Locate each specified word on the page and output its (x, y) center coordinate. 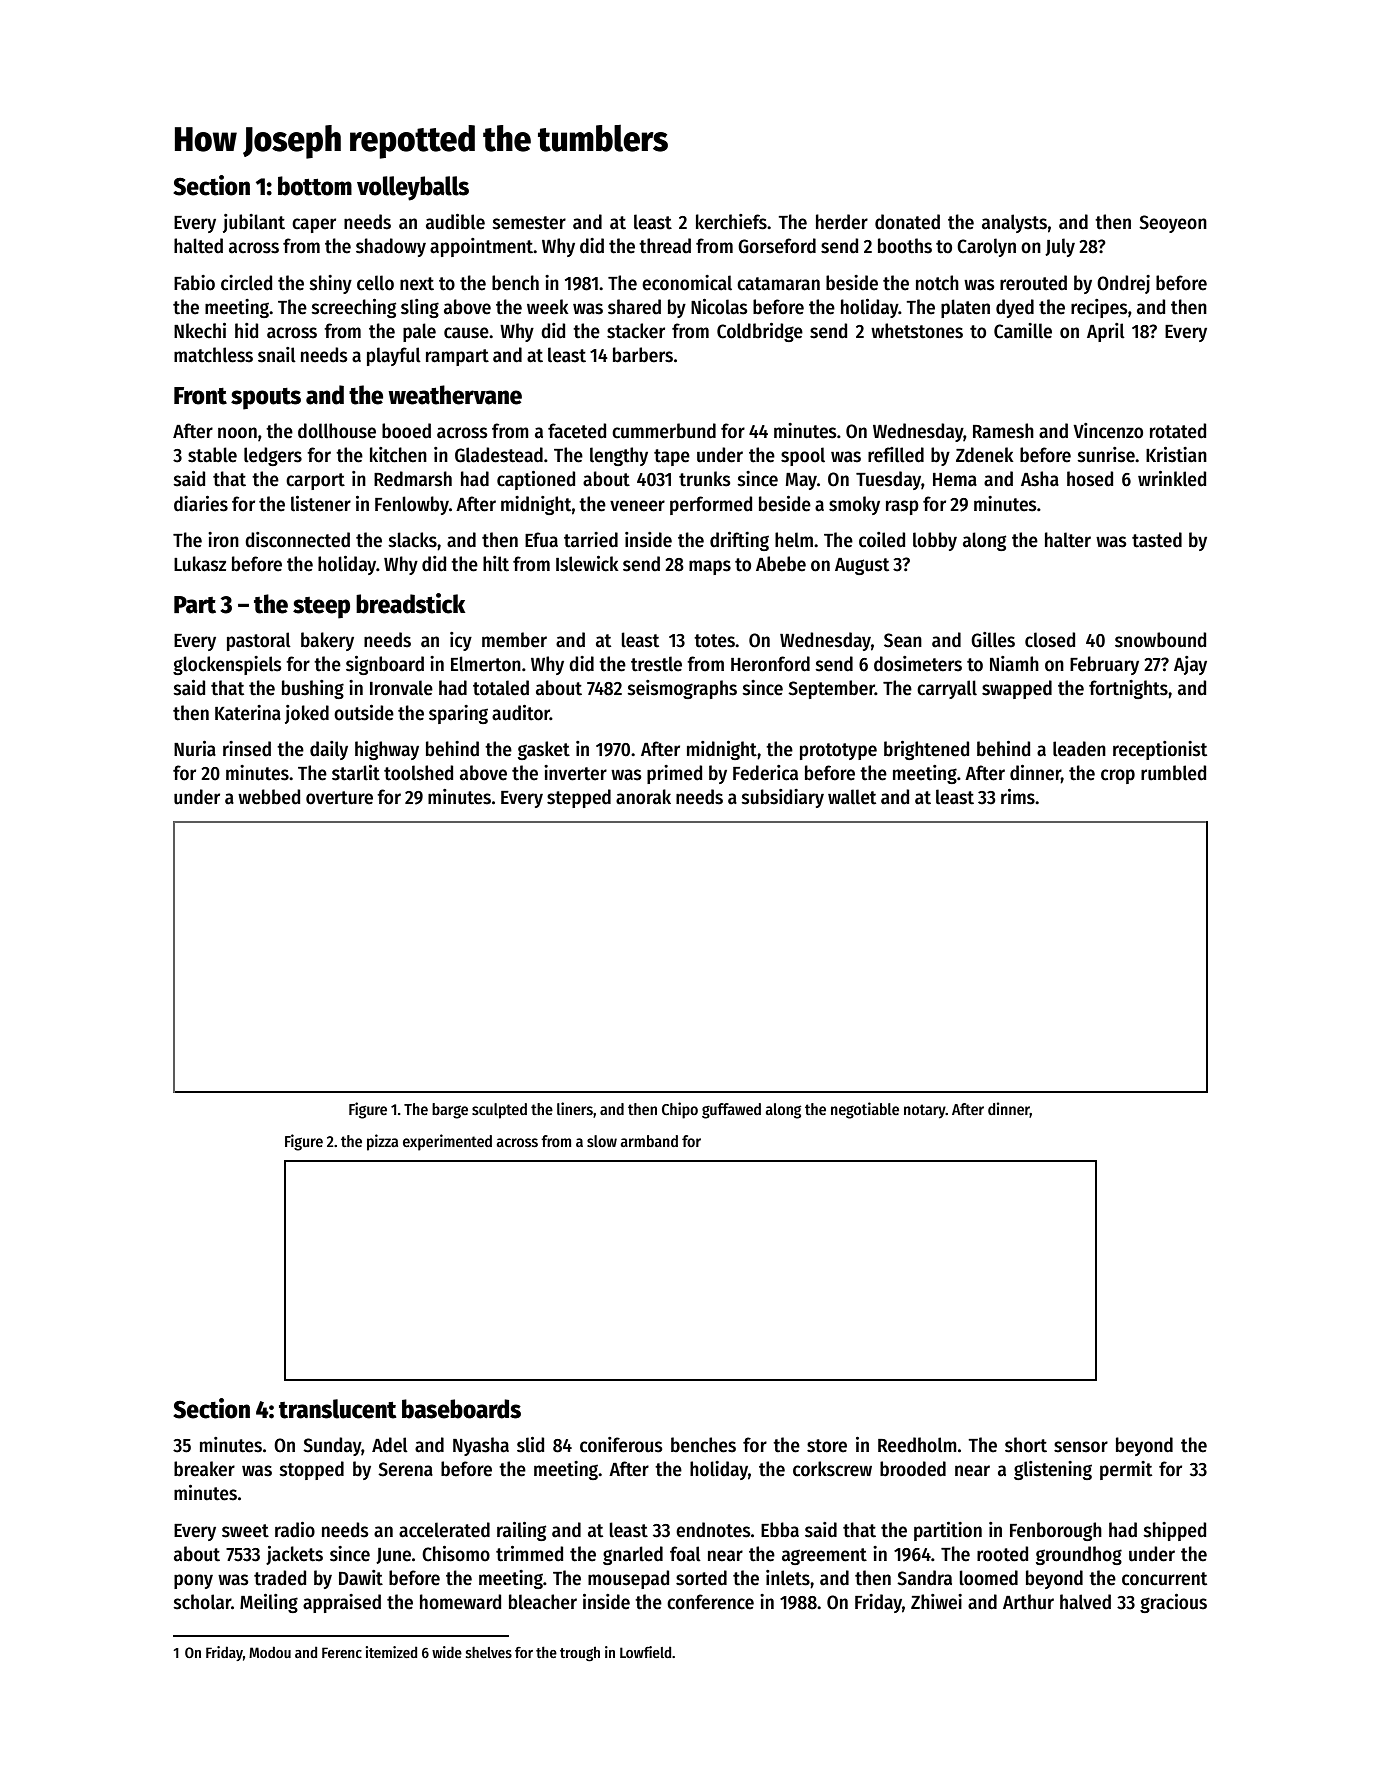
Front (200, 396)
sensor (1081, 1447)
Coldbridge (760, 332)
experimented (447, 1142)
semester (529, 223)
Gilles (993, 640)
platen (965, 308)
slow (602, 1141)
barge (450, 1111)
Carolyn (986, 247)
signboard (385, 665)
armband (649, 1141)
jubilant (254, 223)
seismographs (682, 689)
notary (925, 1111)
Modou (270, 1652)
